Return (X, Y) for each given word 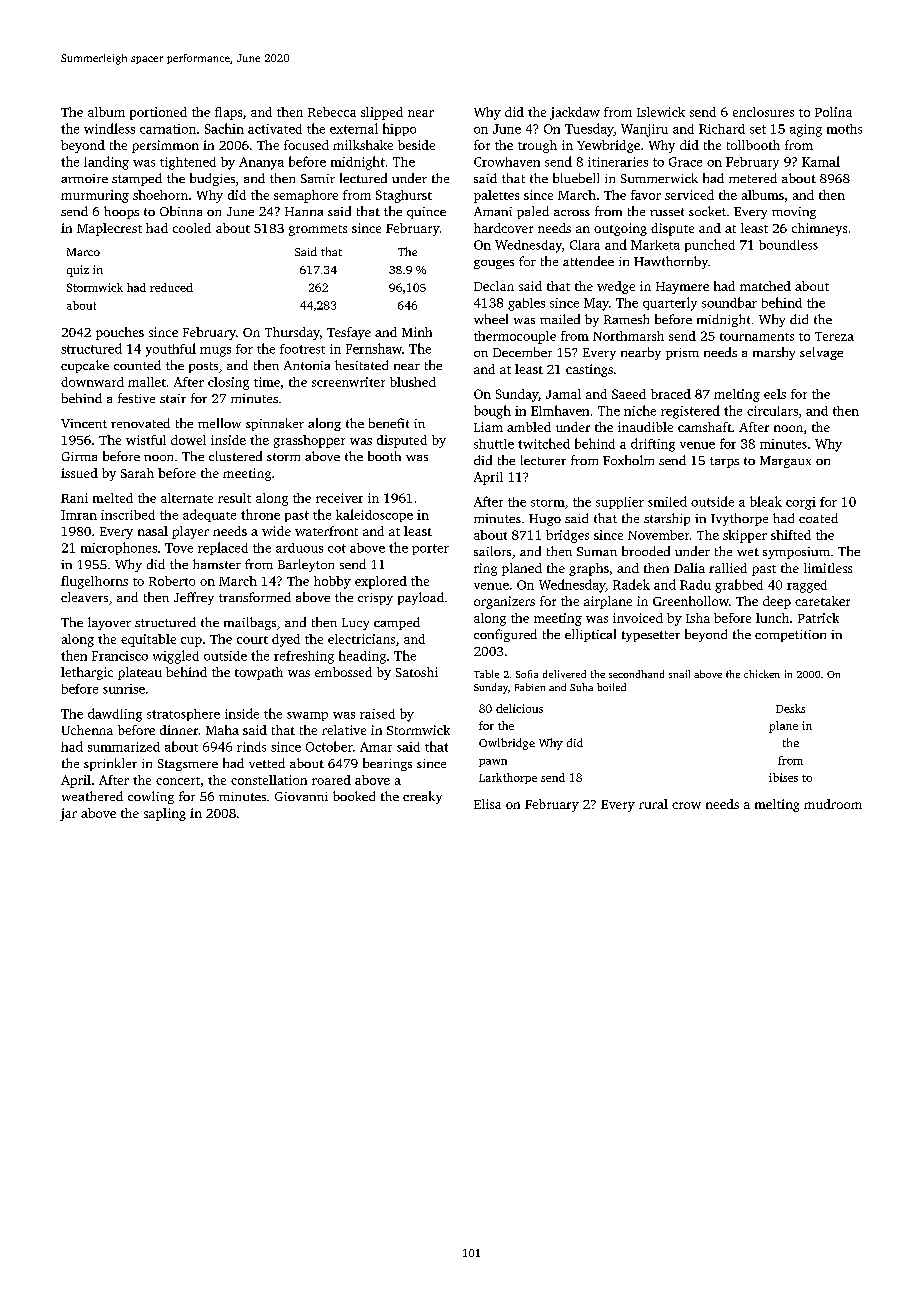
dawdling (115, 715)
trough (537, 146)
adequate (209, 515)
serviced (689, 195)
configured (505, 635)
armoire (84, 178)
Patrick (818, 618)
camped (397, 623)
